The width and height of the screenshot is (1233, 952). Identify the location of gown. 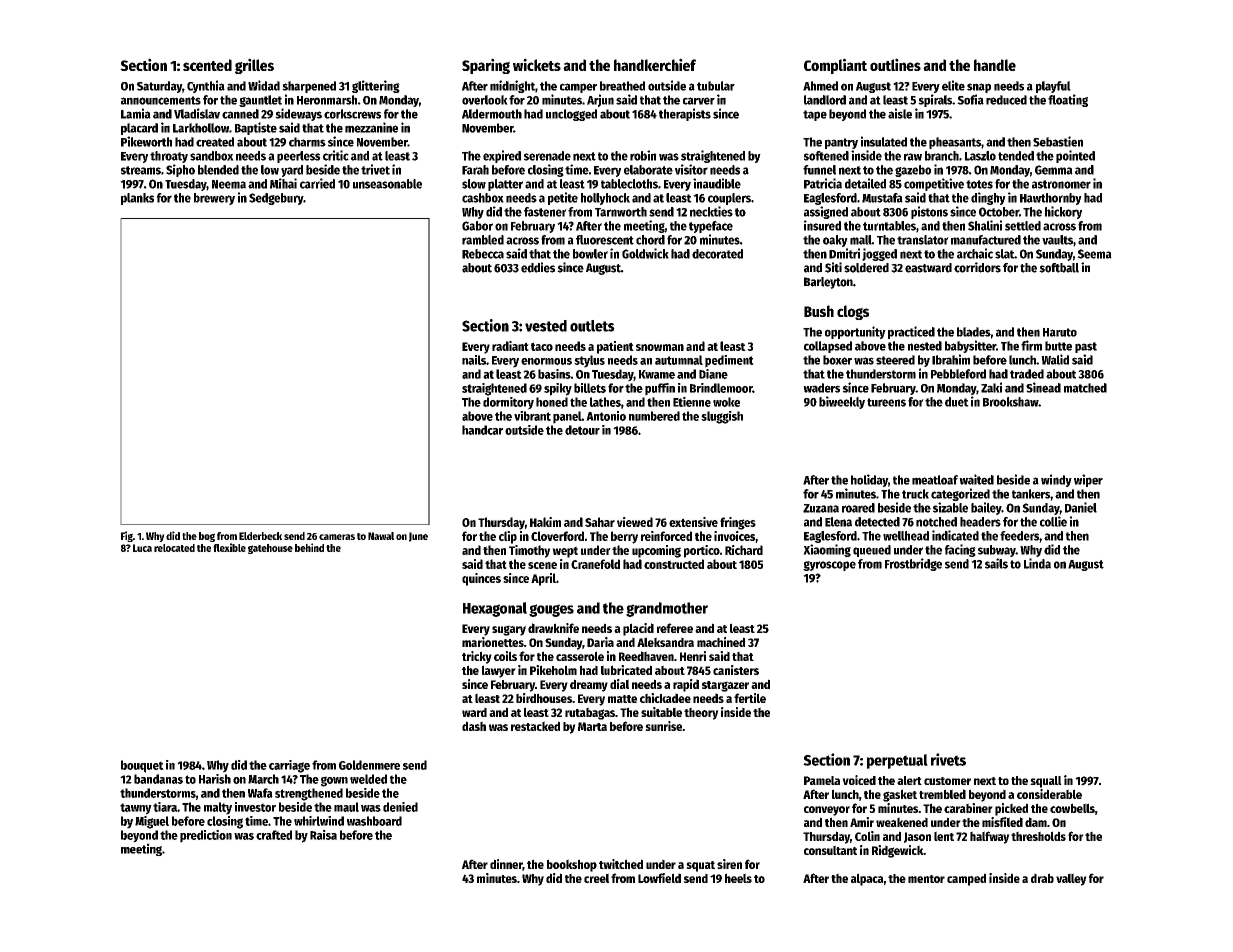
(334, 781).
